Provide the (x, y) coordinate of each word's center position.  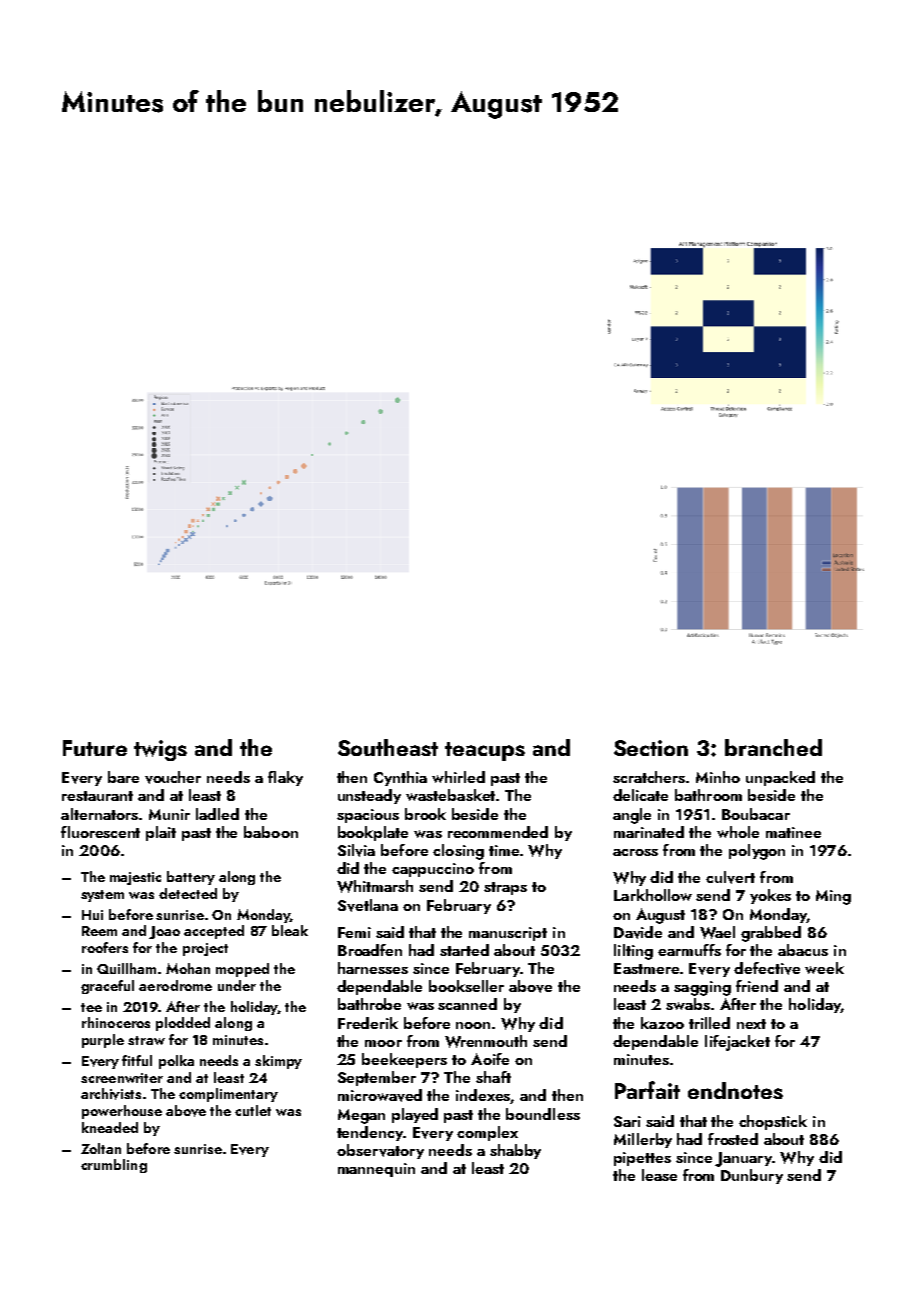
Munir (169, 814)
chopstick (773, 1122)
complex (487, 1133)
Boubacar (756, 814)
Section (651, 748)
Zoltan (101, 1148)
